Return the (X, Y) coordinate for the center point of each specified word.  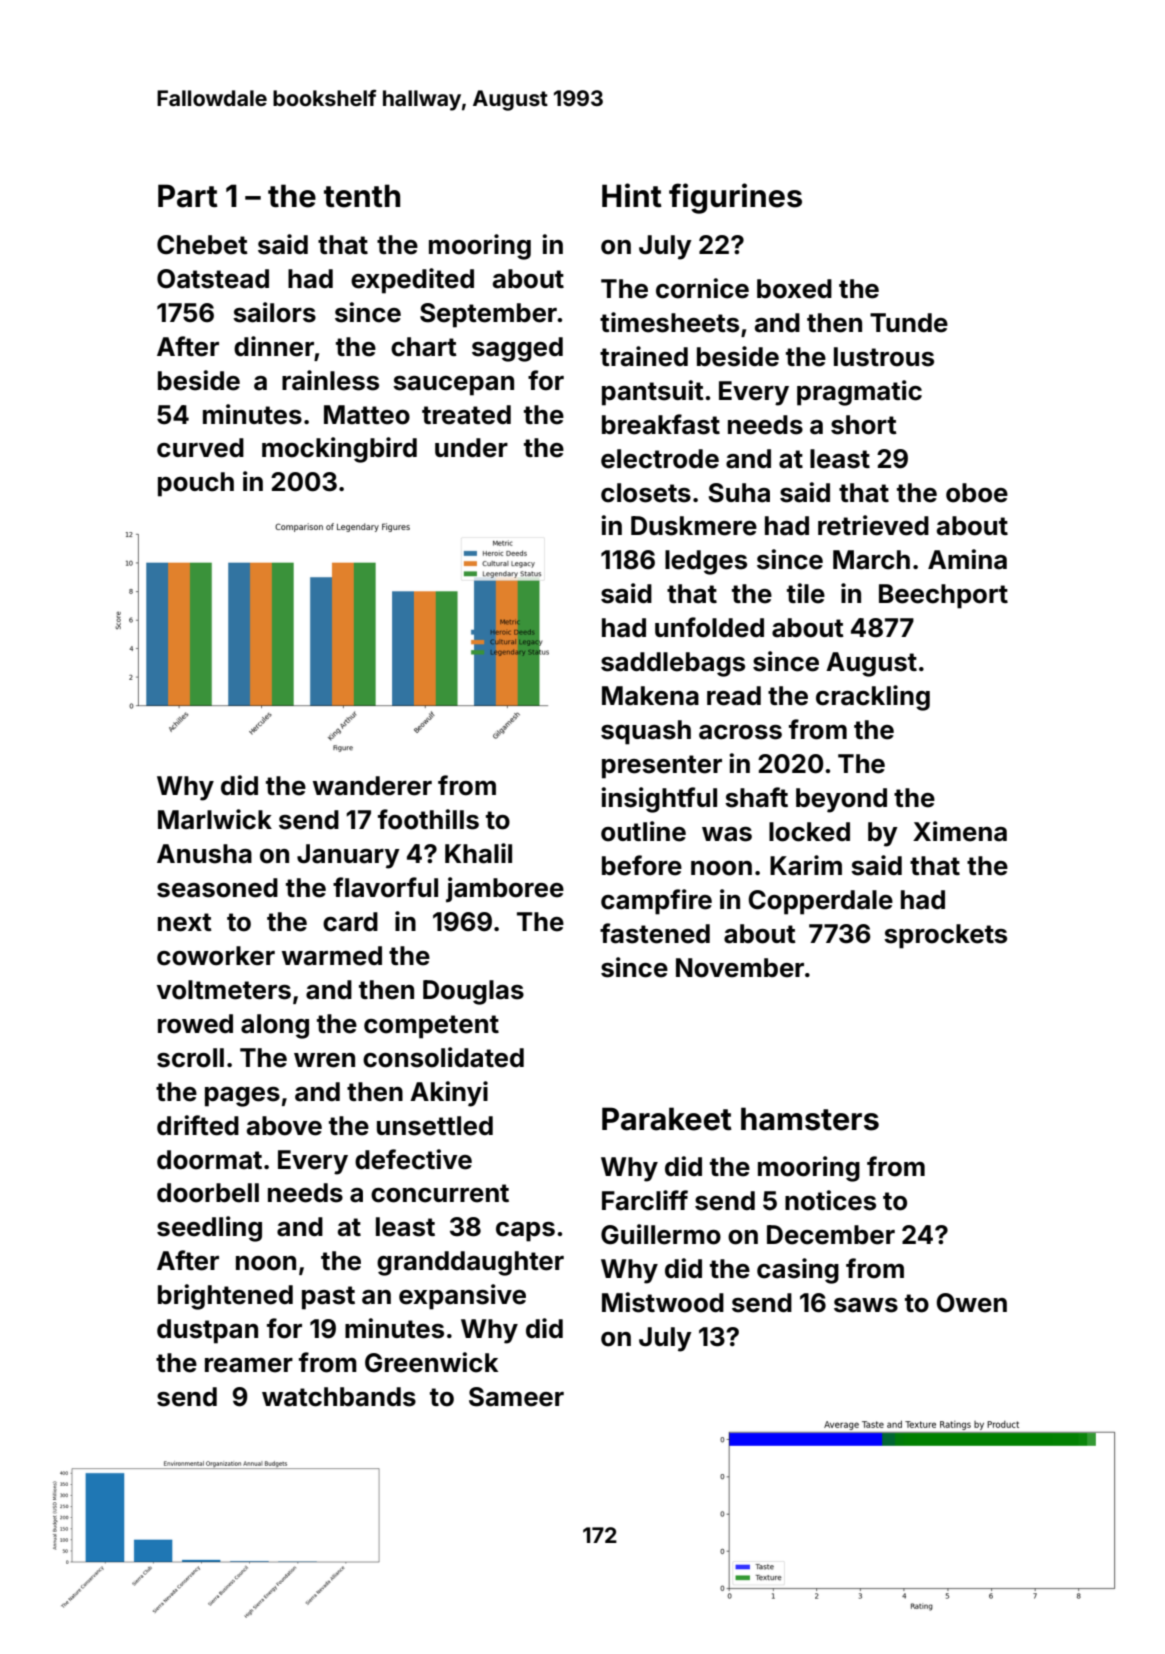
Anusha (204, 854)
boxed (794, 289)
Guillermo (661, 1234)
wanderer (372, 786)
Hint (632, 195)
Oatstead (213, 279)
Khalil (478, 853)
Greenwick (431, 1362)
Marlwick (215, 819)
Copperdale (821, 902)
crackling (873, 698)
